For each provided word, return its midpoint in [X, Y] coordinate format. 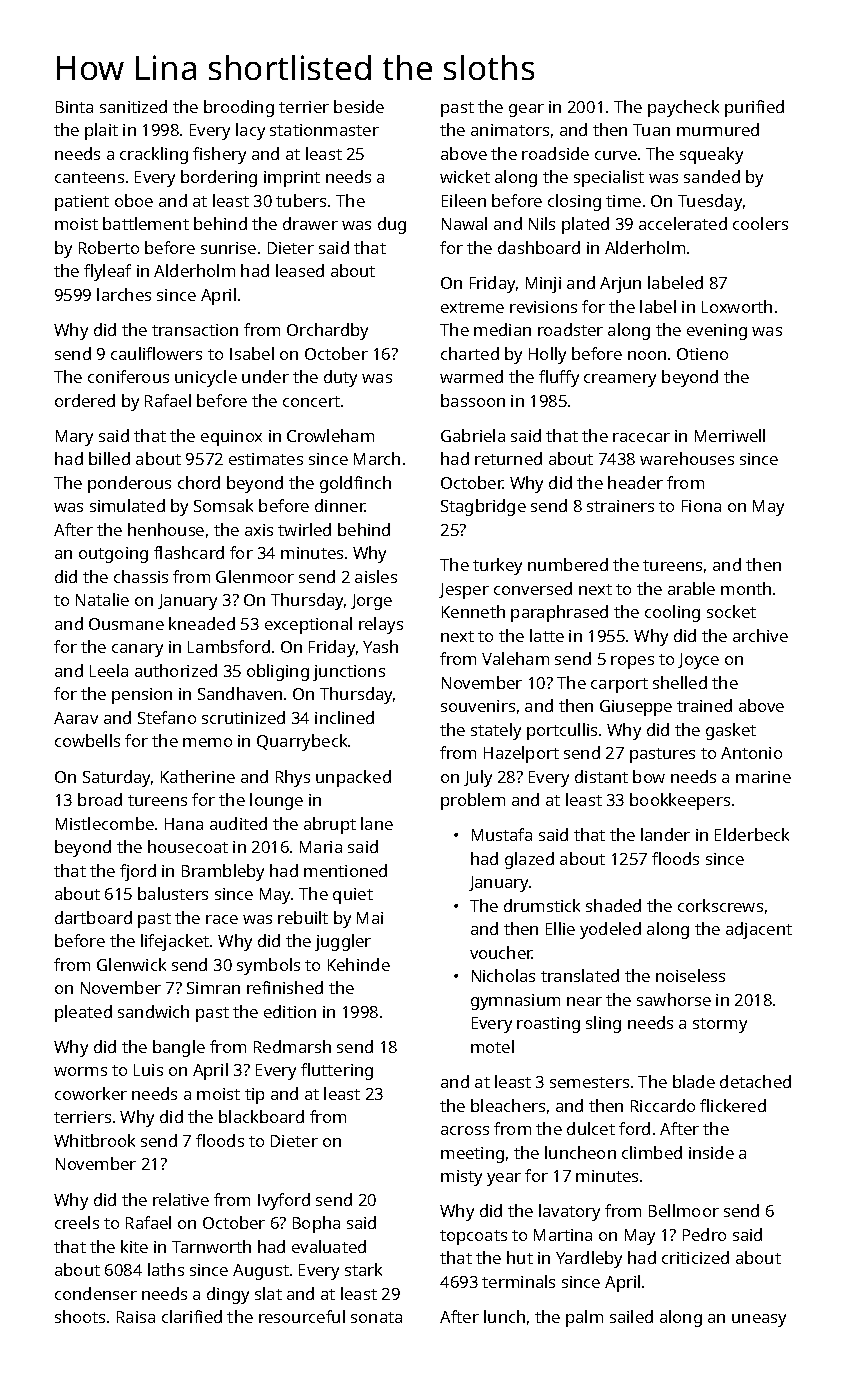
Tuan [651, 130]
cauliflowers [156, 353]
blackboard [261, 1116]
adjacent [759, 930]
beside [359, 106]
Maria [321, 847]
